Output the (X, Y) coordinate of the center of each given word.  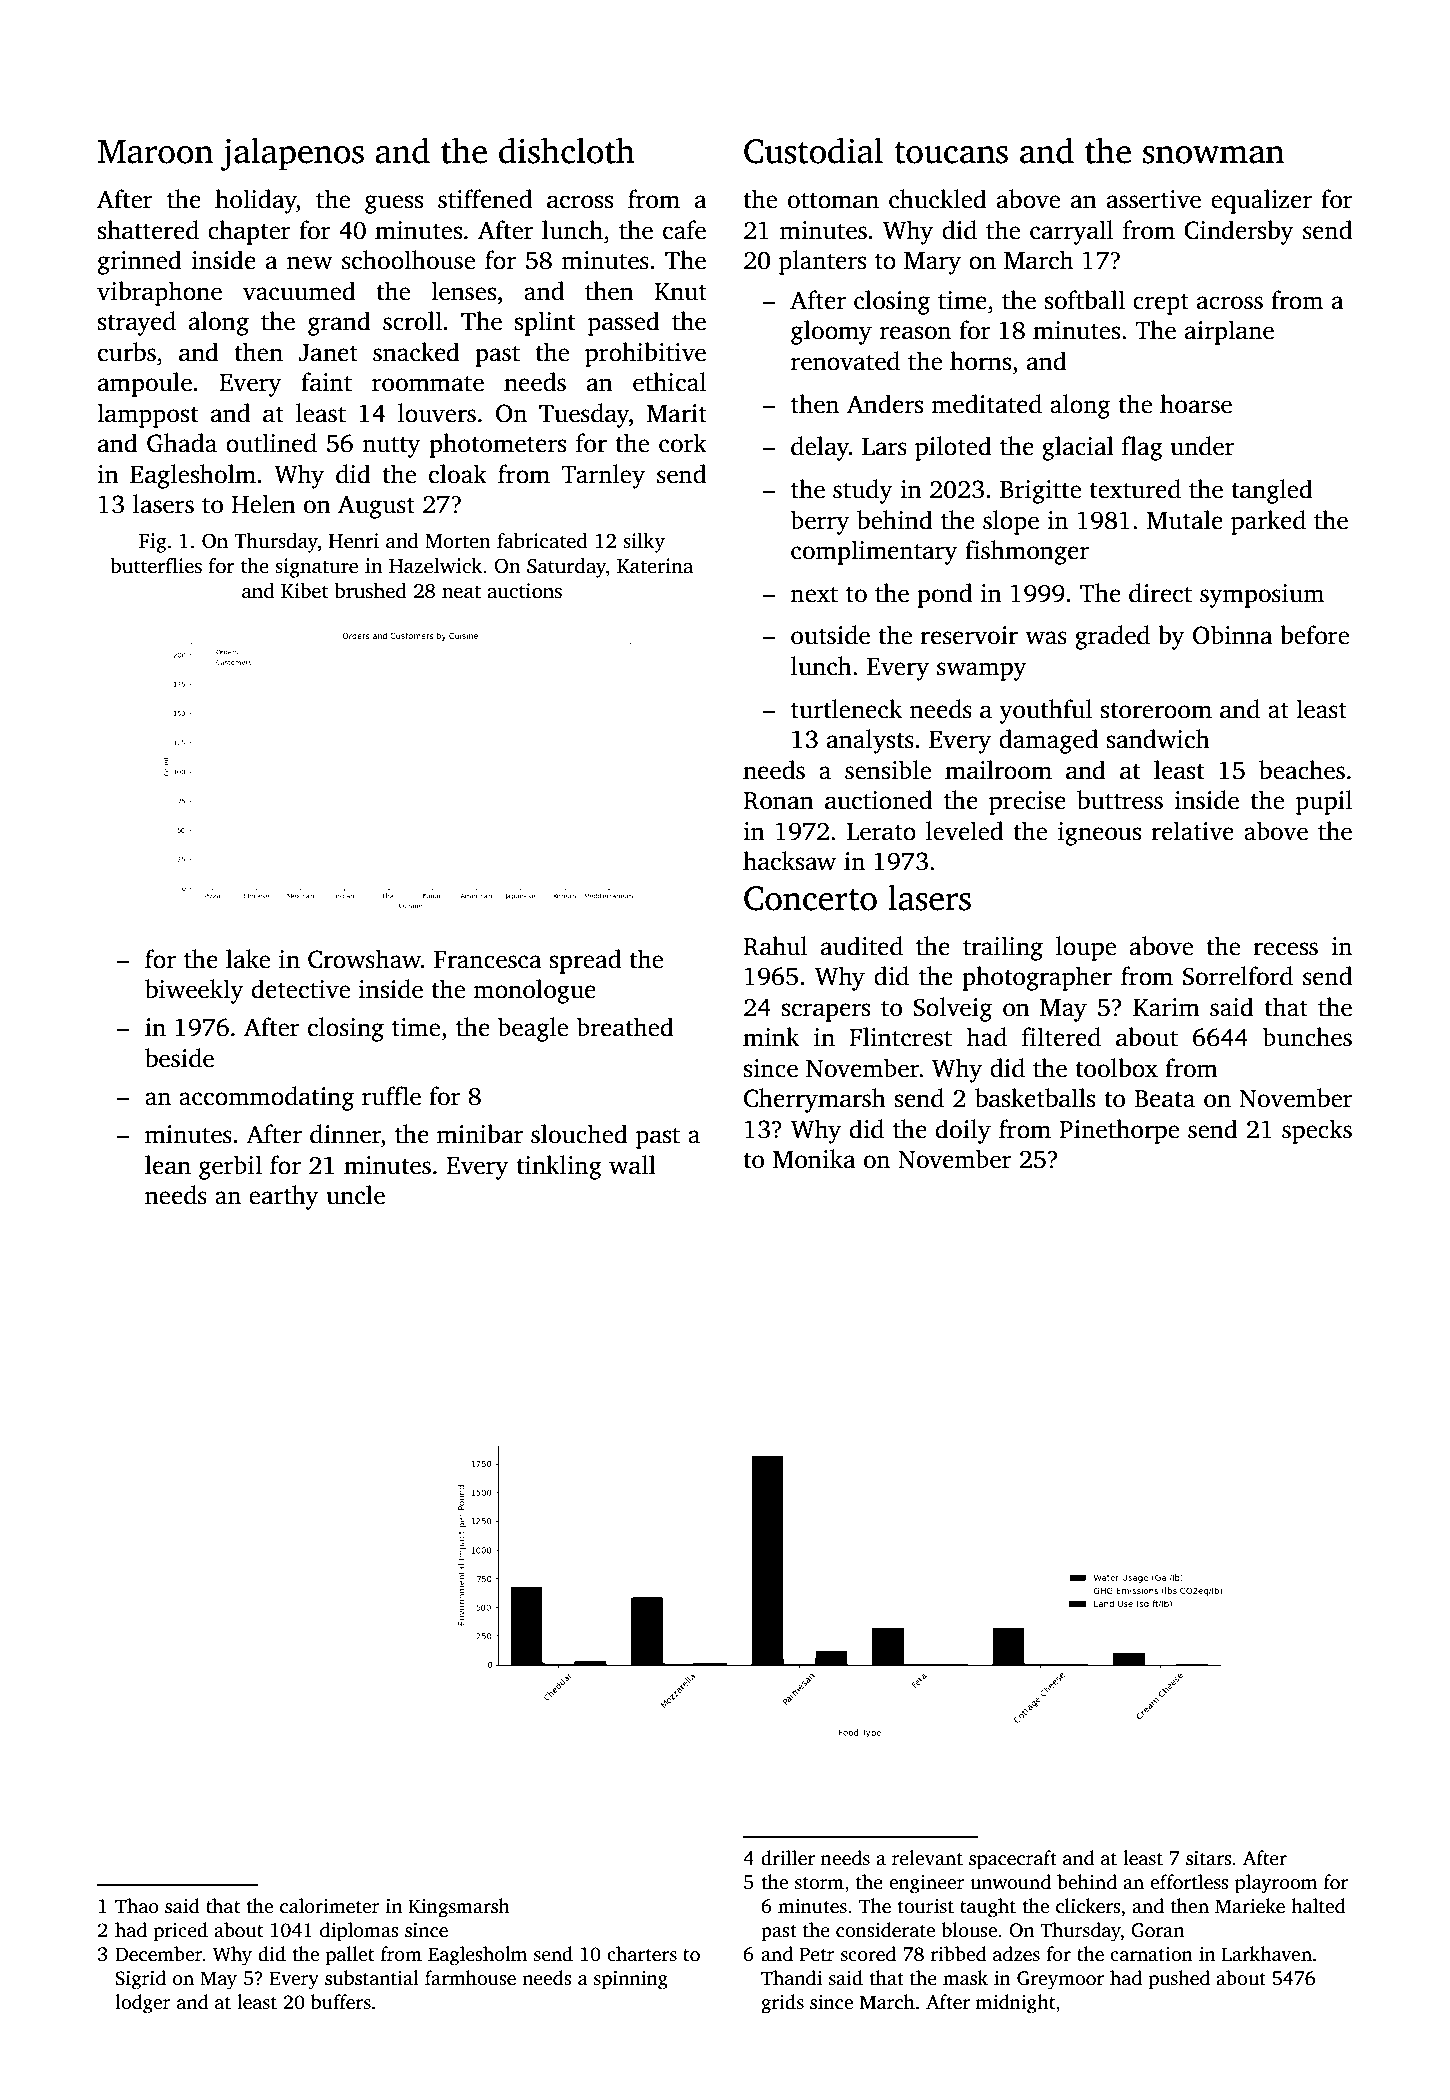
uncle (355, 1195)
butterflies (156, 566)
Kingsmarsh (459, 1908)
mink (771, 1036)
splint (545, 323)
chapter (249, 232)
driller (788, 1858)
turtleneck (846, 709)
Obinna (1233, 635)
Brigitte (1040, 492)
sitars (1208, 1858)
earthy (284, 1197)
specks (1317, 1131)
